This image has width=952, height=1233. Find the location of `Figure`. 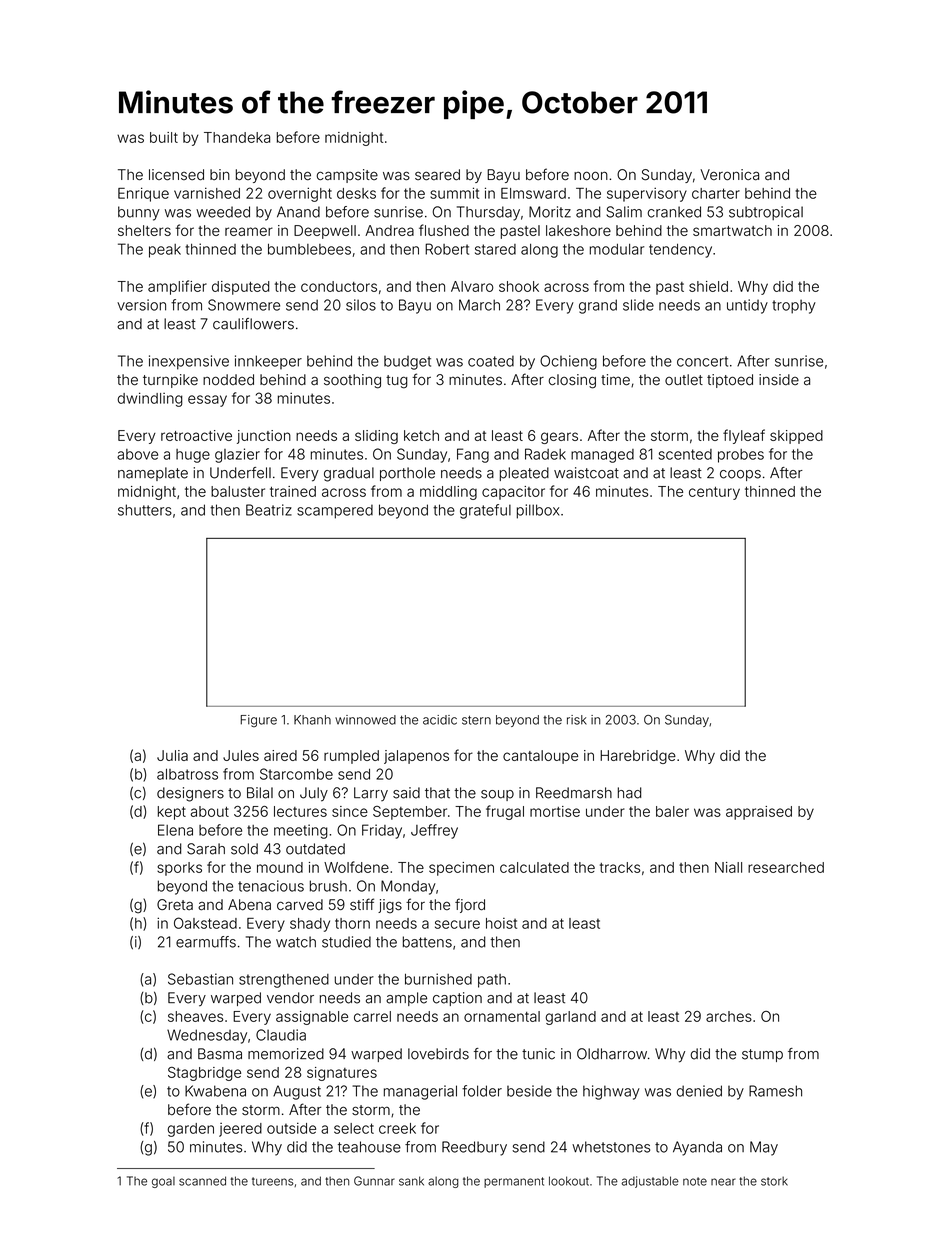

Figure is located at coordinates (259, 721).
